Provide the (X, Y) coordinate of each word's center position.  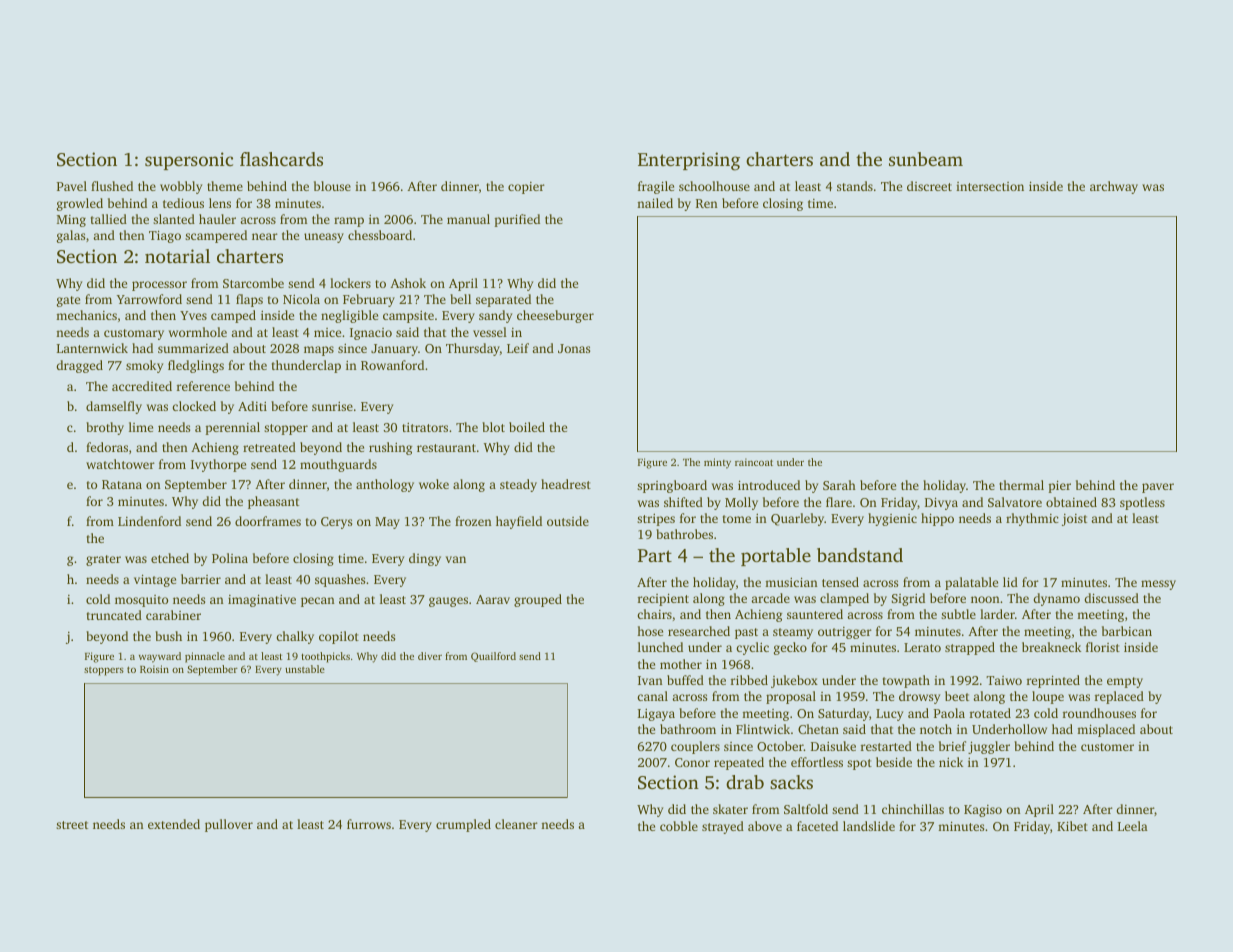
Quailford (493, 657)
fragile (656, 187)
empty (1125, 682)
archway (1114, 187)
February (369, 300)
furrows (369, 824)
